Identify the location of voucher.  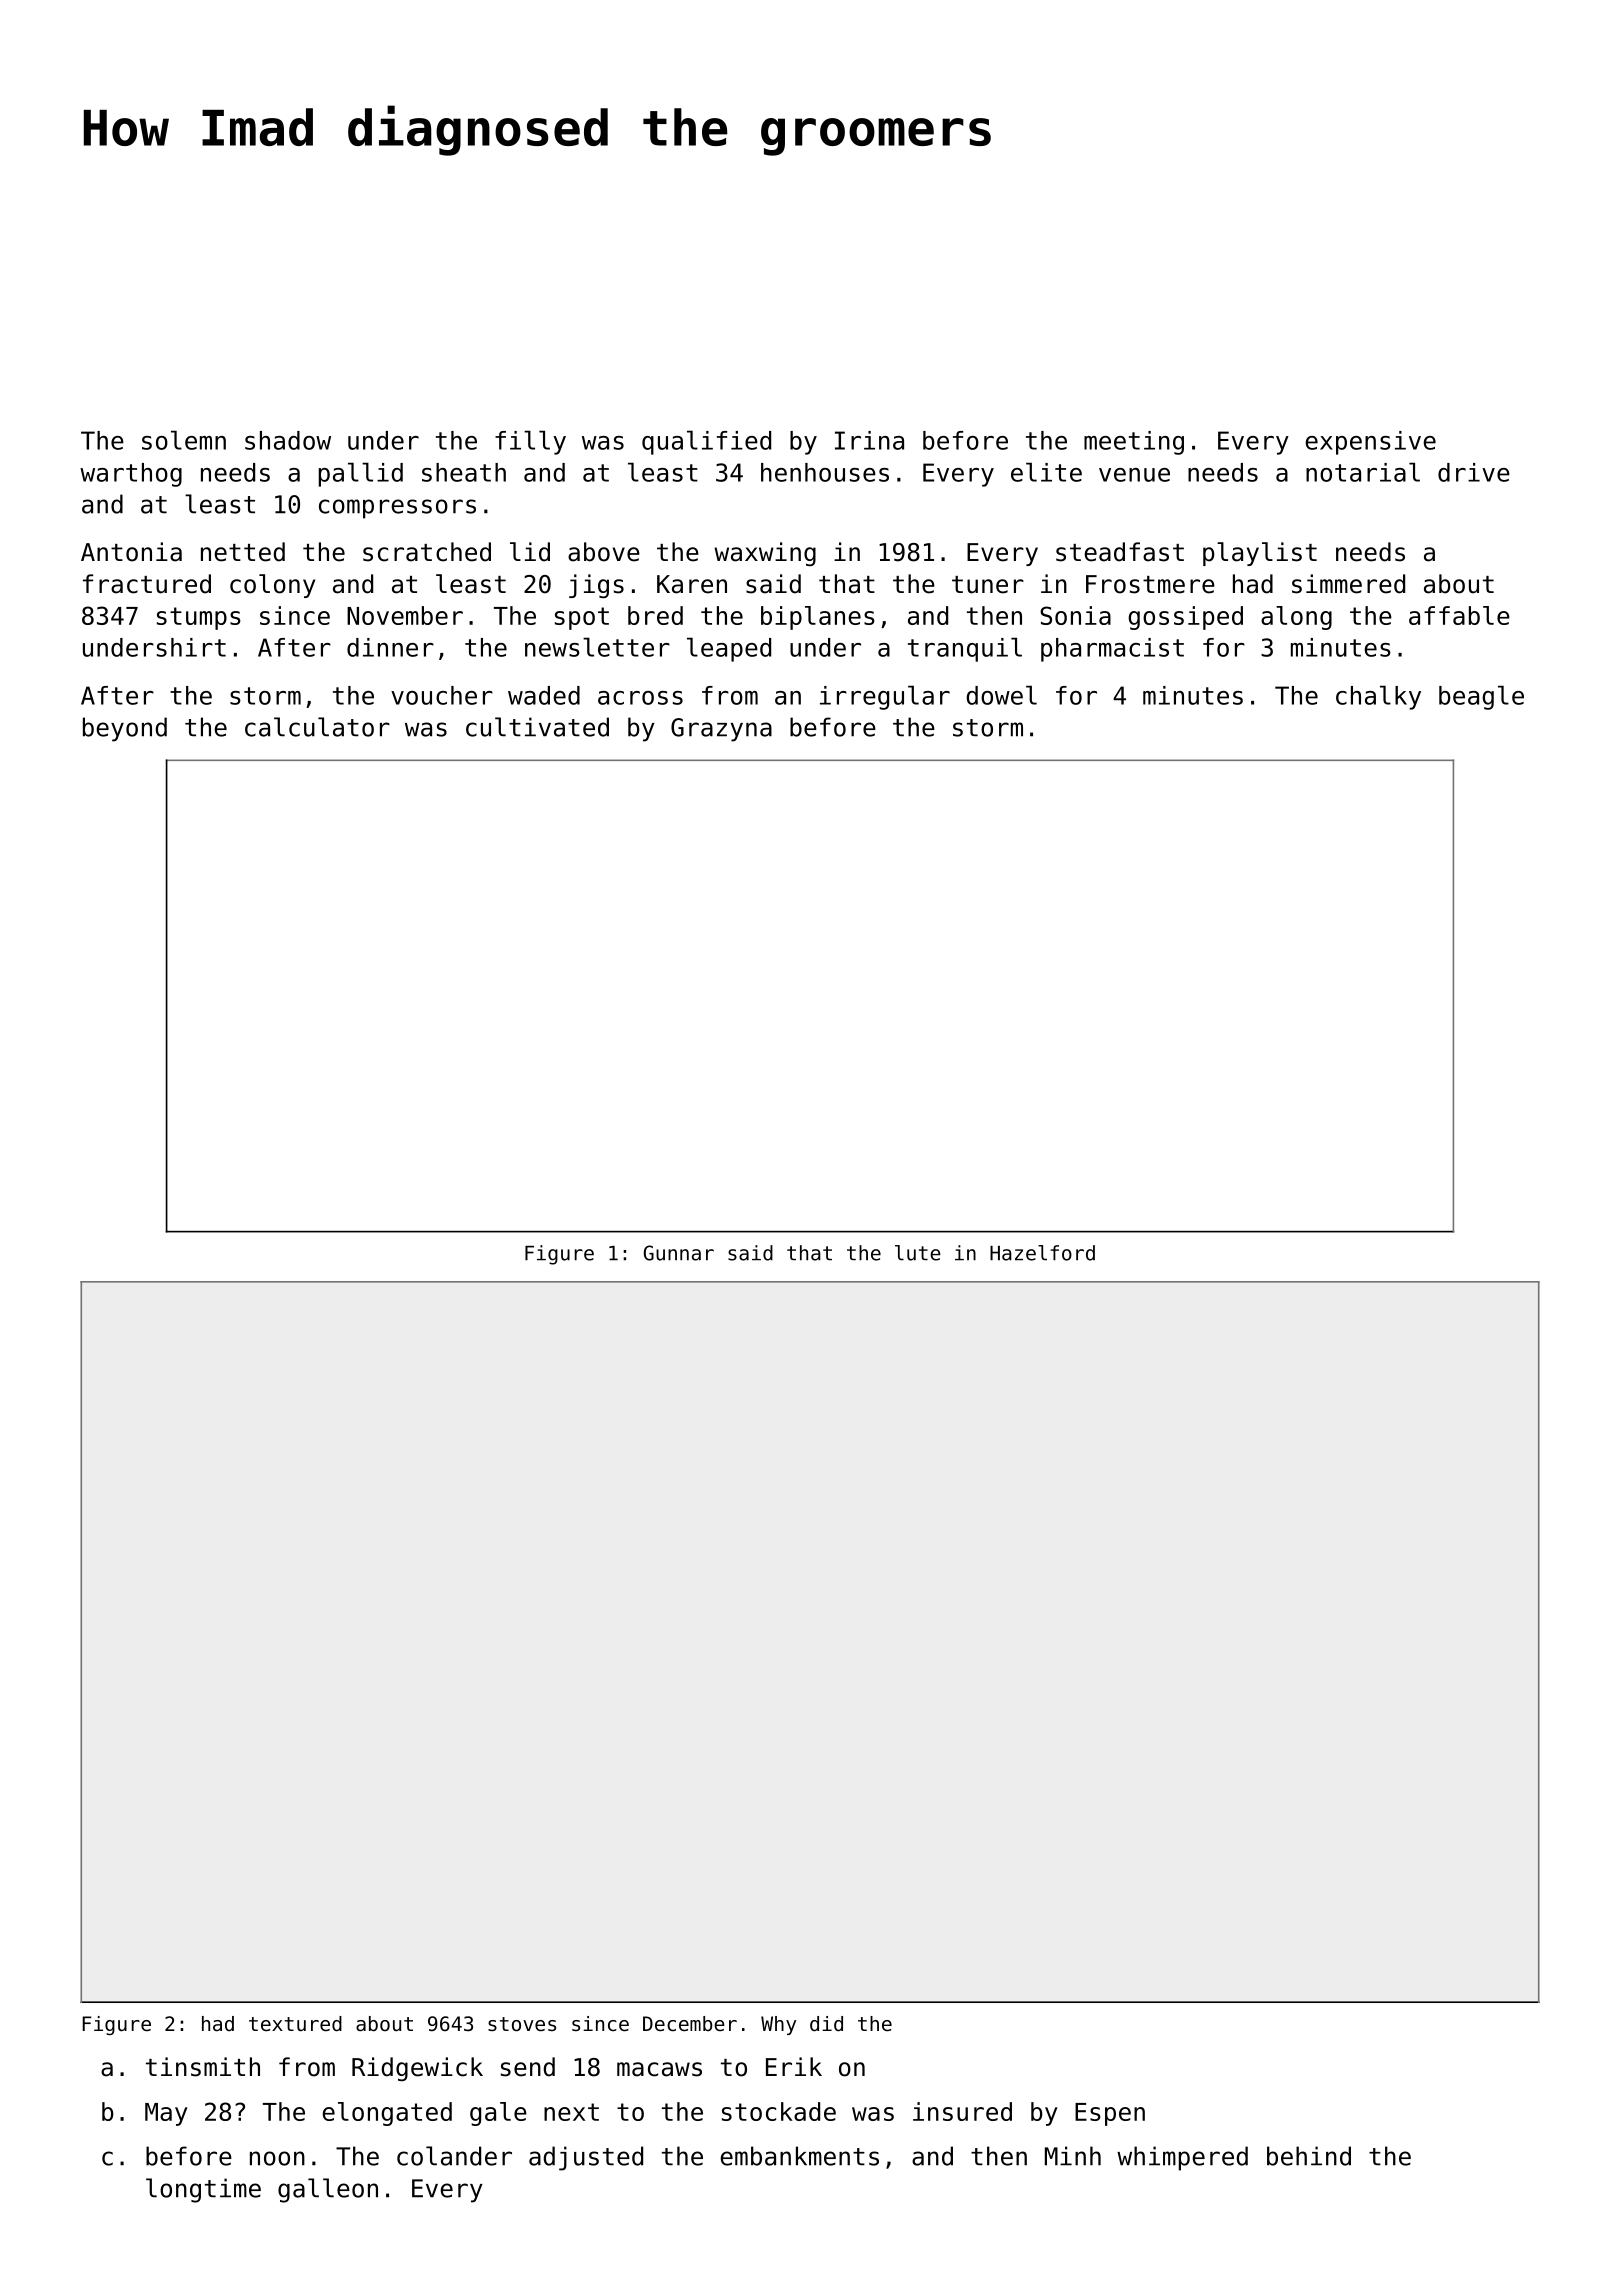
(442, 695).
